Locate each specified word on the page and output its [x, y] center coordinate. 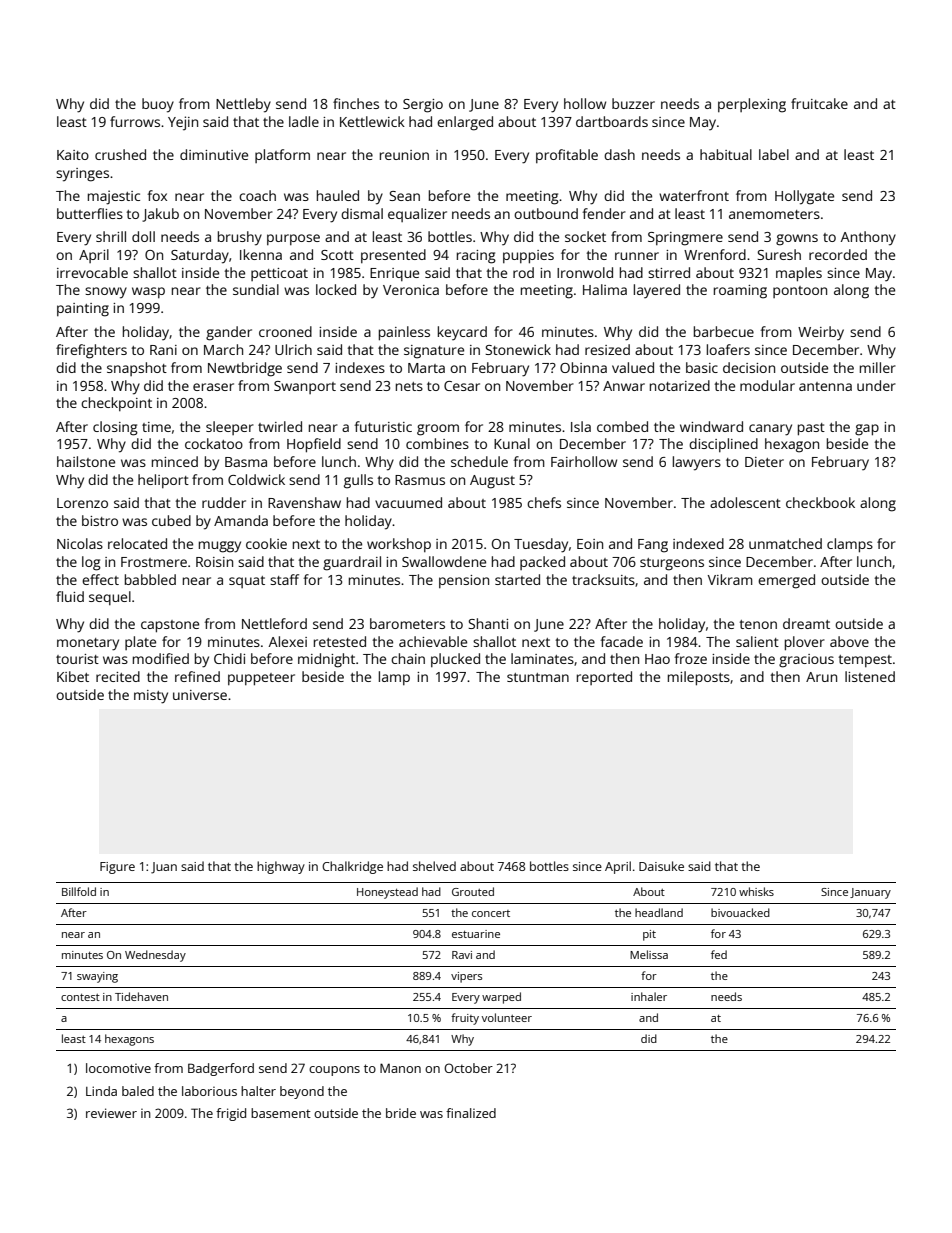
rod [523, 272]
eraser [213, 387]
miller [878, 367]
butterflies [90, 213]
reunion [404, 155]
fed [719, 954]
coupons [334, 1071]
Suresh [779, 254]
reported [604, 678]
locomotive [118, 1068]
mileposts [699, 678]
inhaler [649, 996]
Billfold [79, 891]
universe [200, 695]
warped [501, 998]
